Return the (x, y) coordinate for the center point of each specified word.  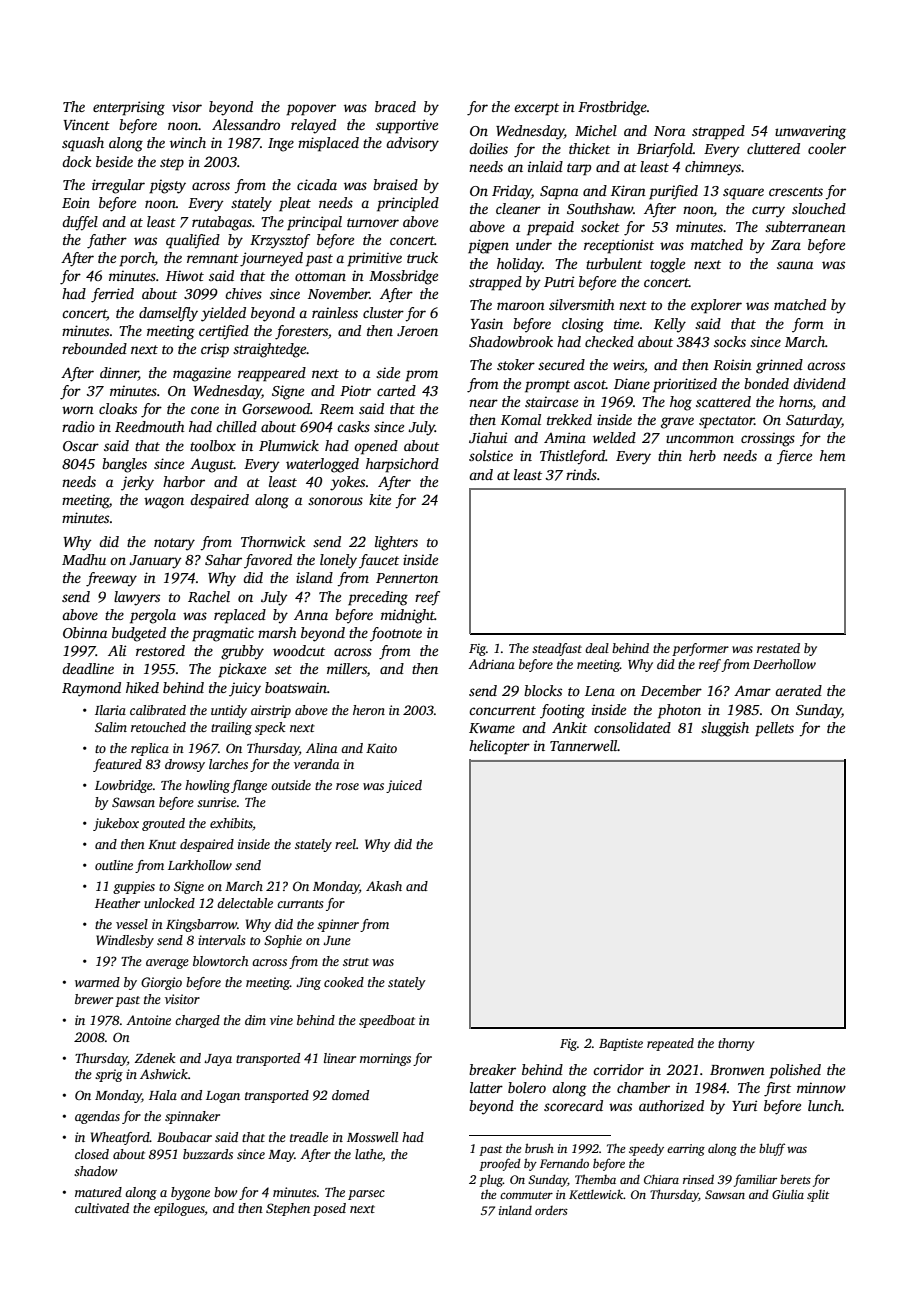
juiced (404, 786)
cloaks (118, 408)
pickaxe (242, 670)
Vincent (86, 124)
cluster (383, 312)
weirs (628, 364)
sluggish (725, 729)
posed (329, 1209)
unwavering (810, 132)
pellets (774, 729)
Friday (512, 192)
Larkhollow (200, 865)
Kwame (492, 728)
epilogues (179, 1209)
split (818, 1196)
